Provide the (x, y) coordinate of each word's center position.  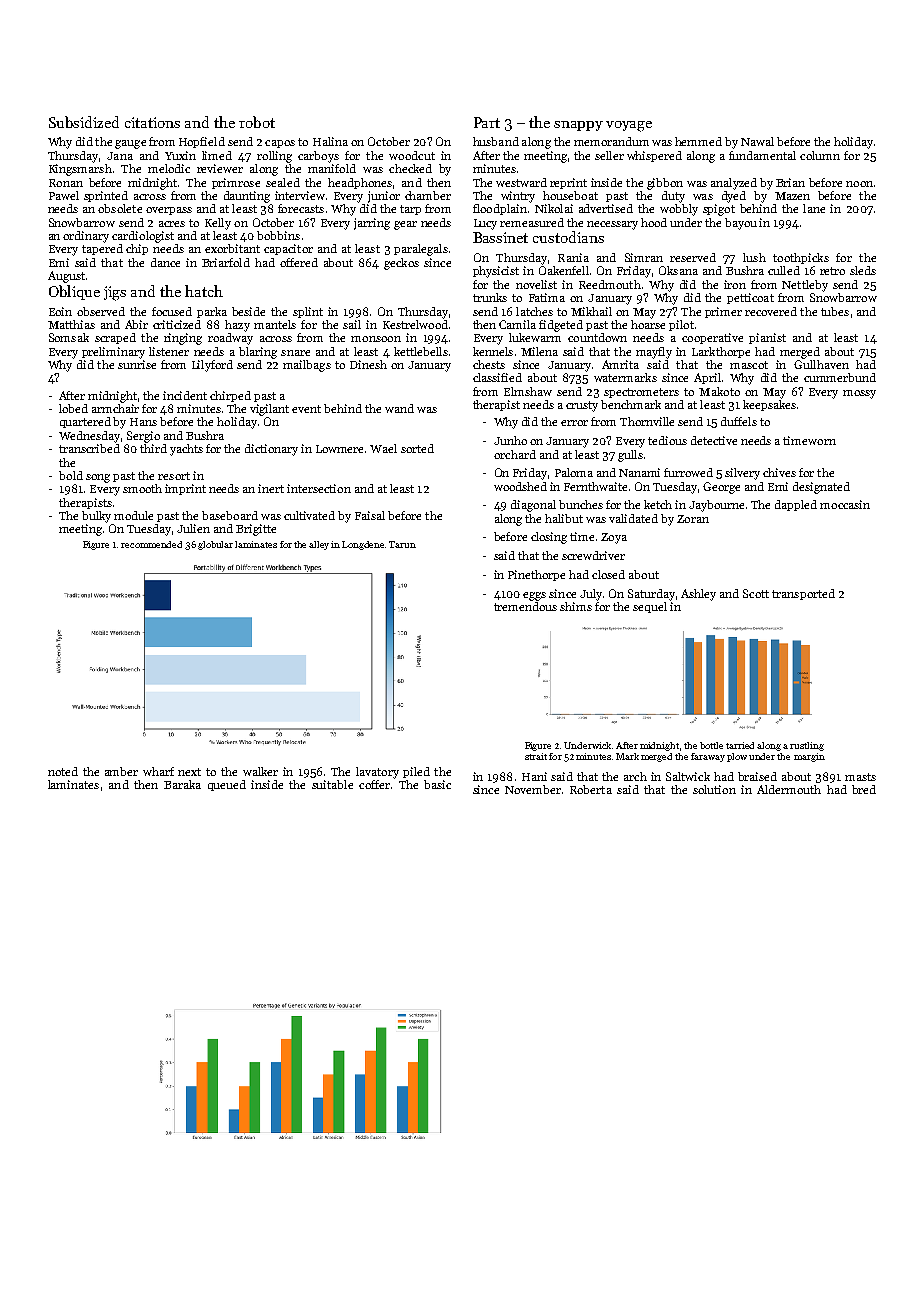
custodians (568, 237)
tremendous (525, 606)
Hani (534, 776)
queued (227, 785)
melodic (169, 168)
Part (487, 122)
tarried (740, 745)
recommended (151, 544)
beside (248, 311)
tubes (835, 311)
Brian (790, 182)
